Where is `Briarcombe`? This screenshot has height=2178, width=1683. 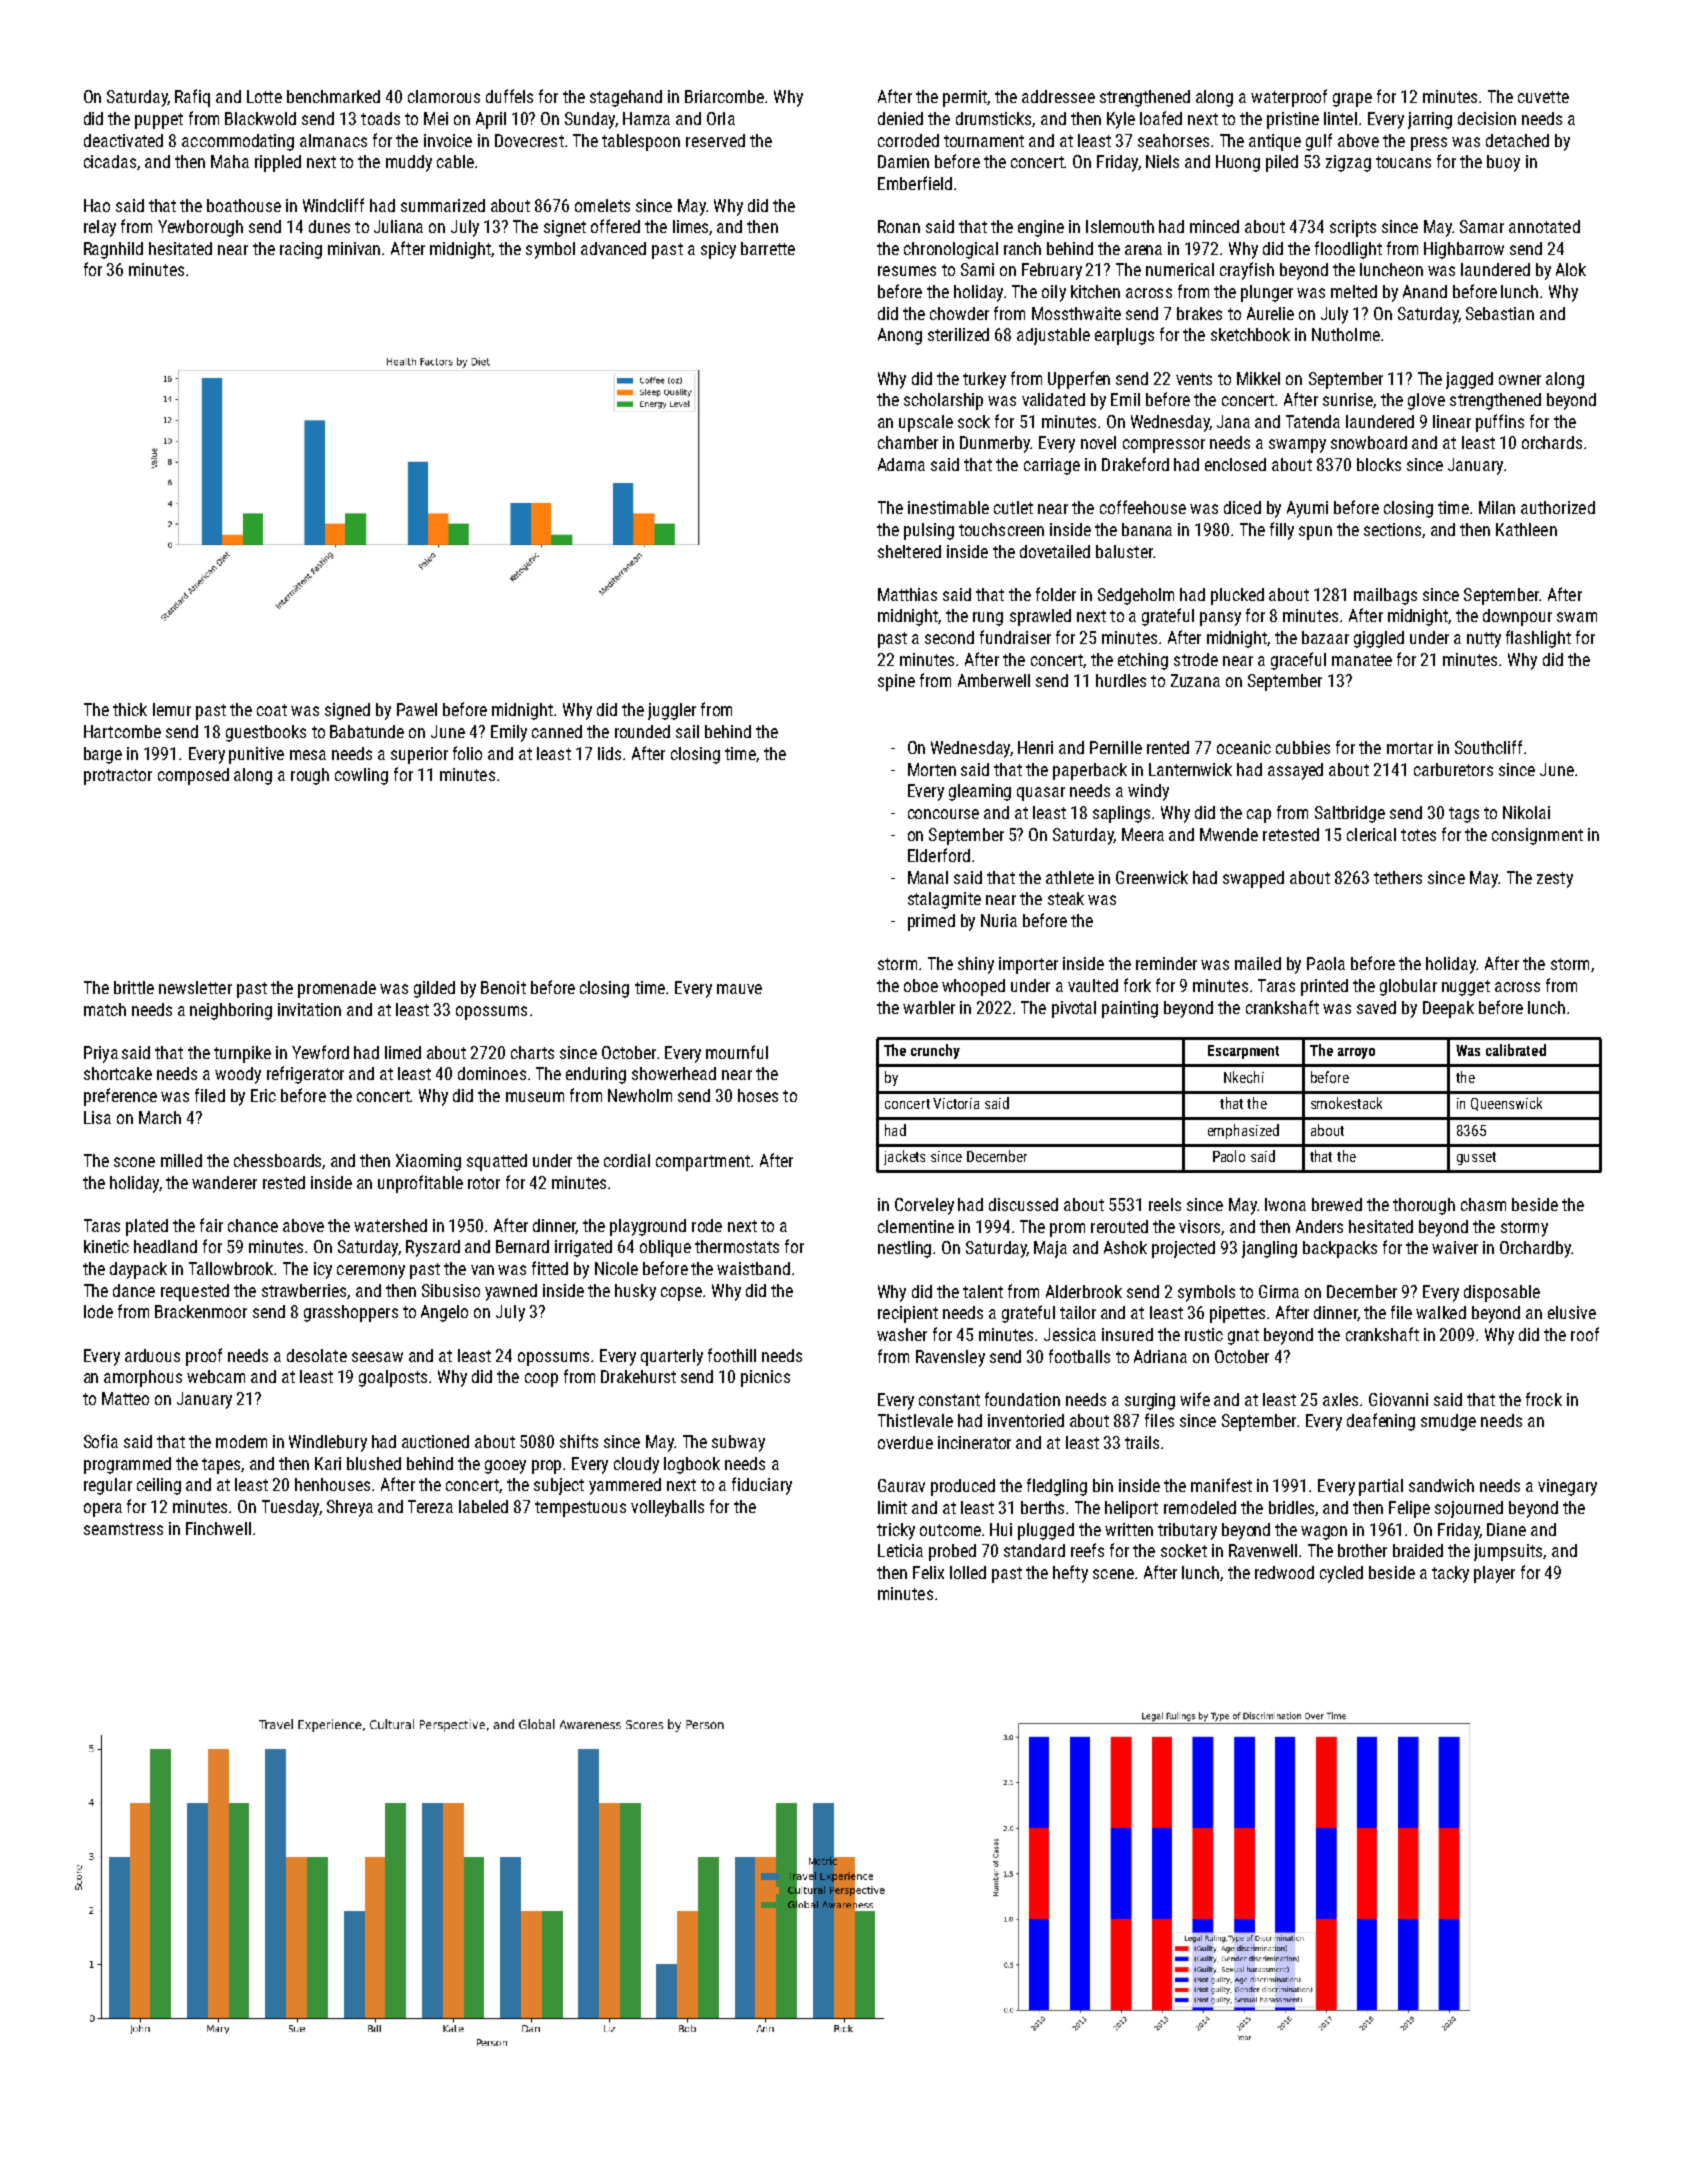 Briarcombe is located at coordinates (724, 96).
